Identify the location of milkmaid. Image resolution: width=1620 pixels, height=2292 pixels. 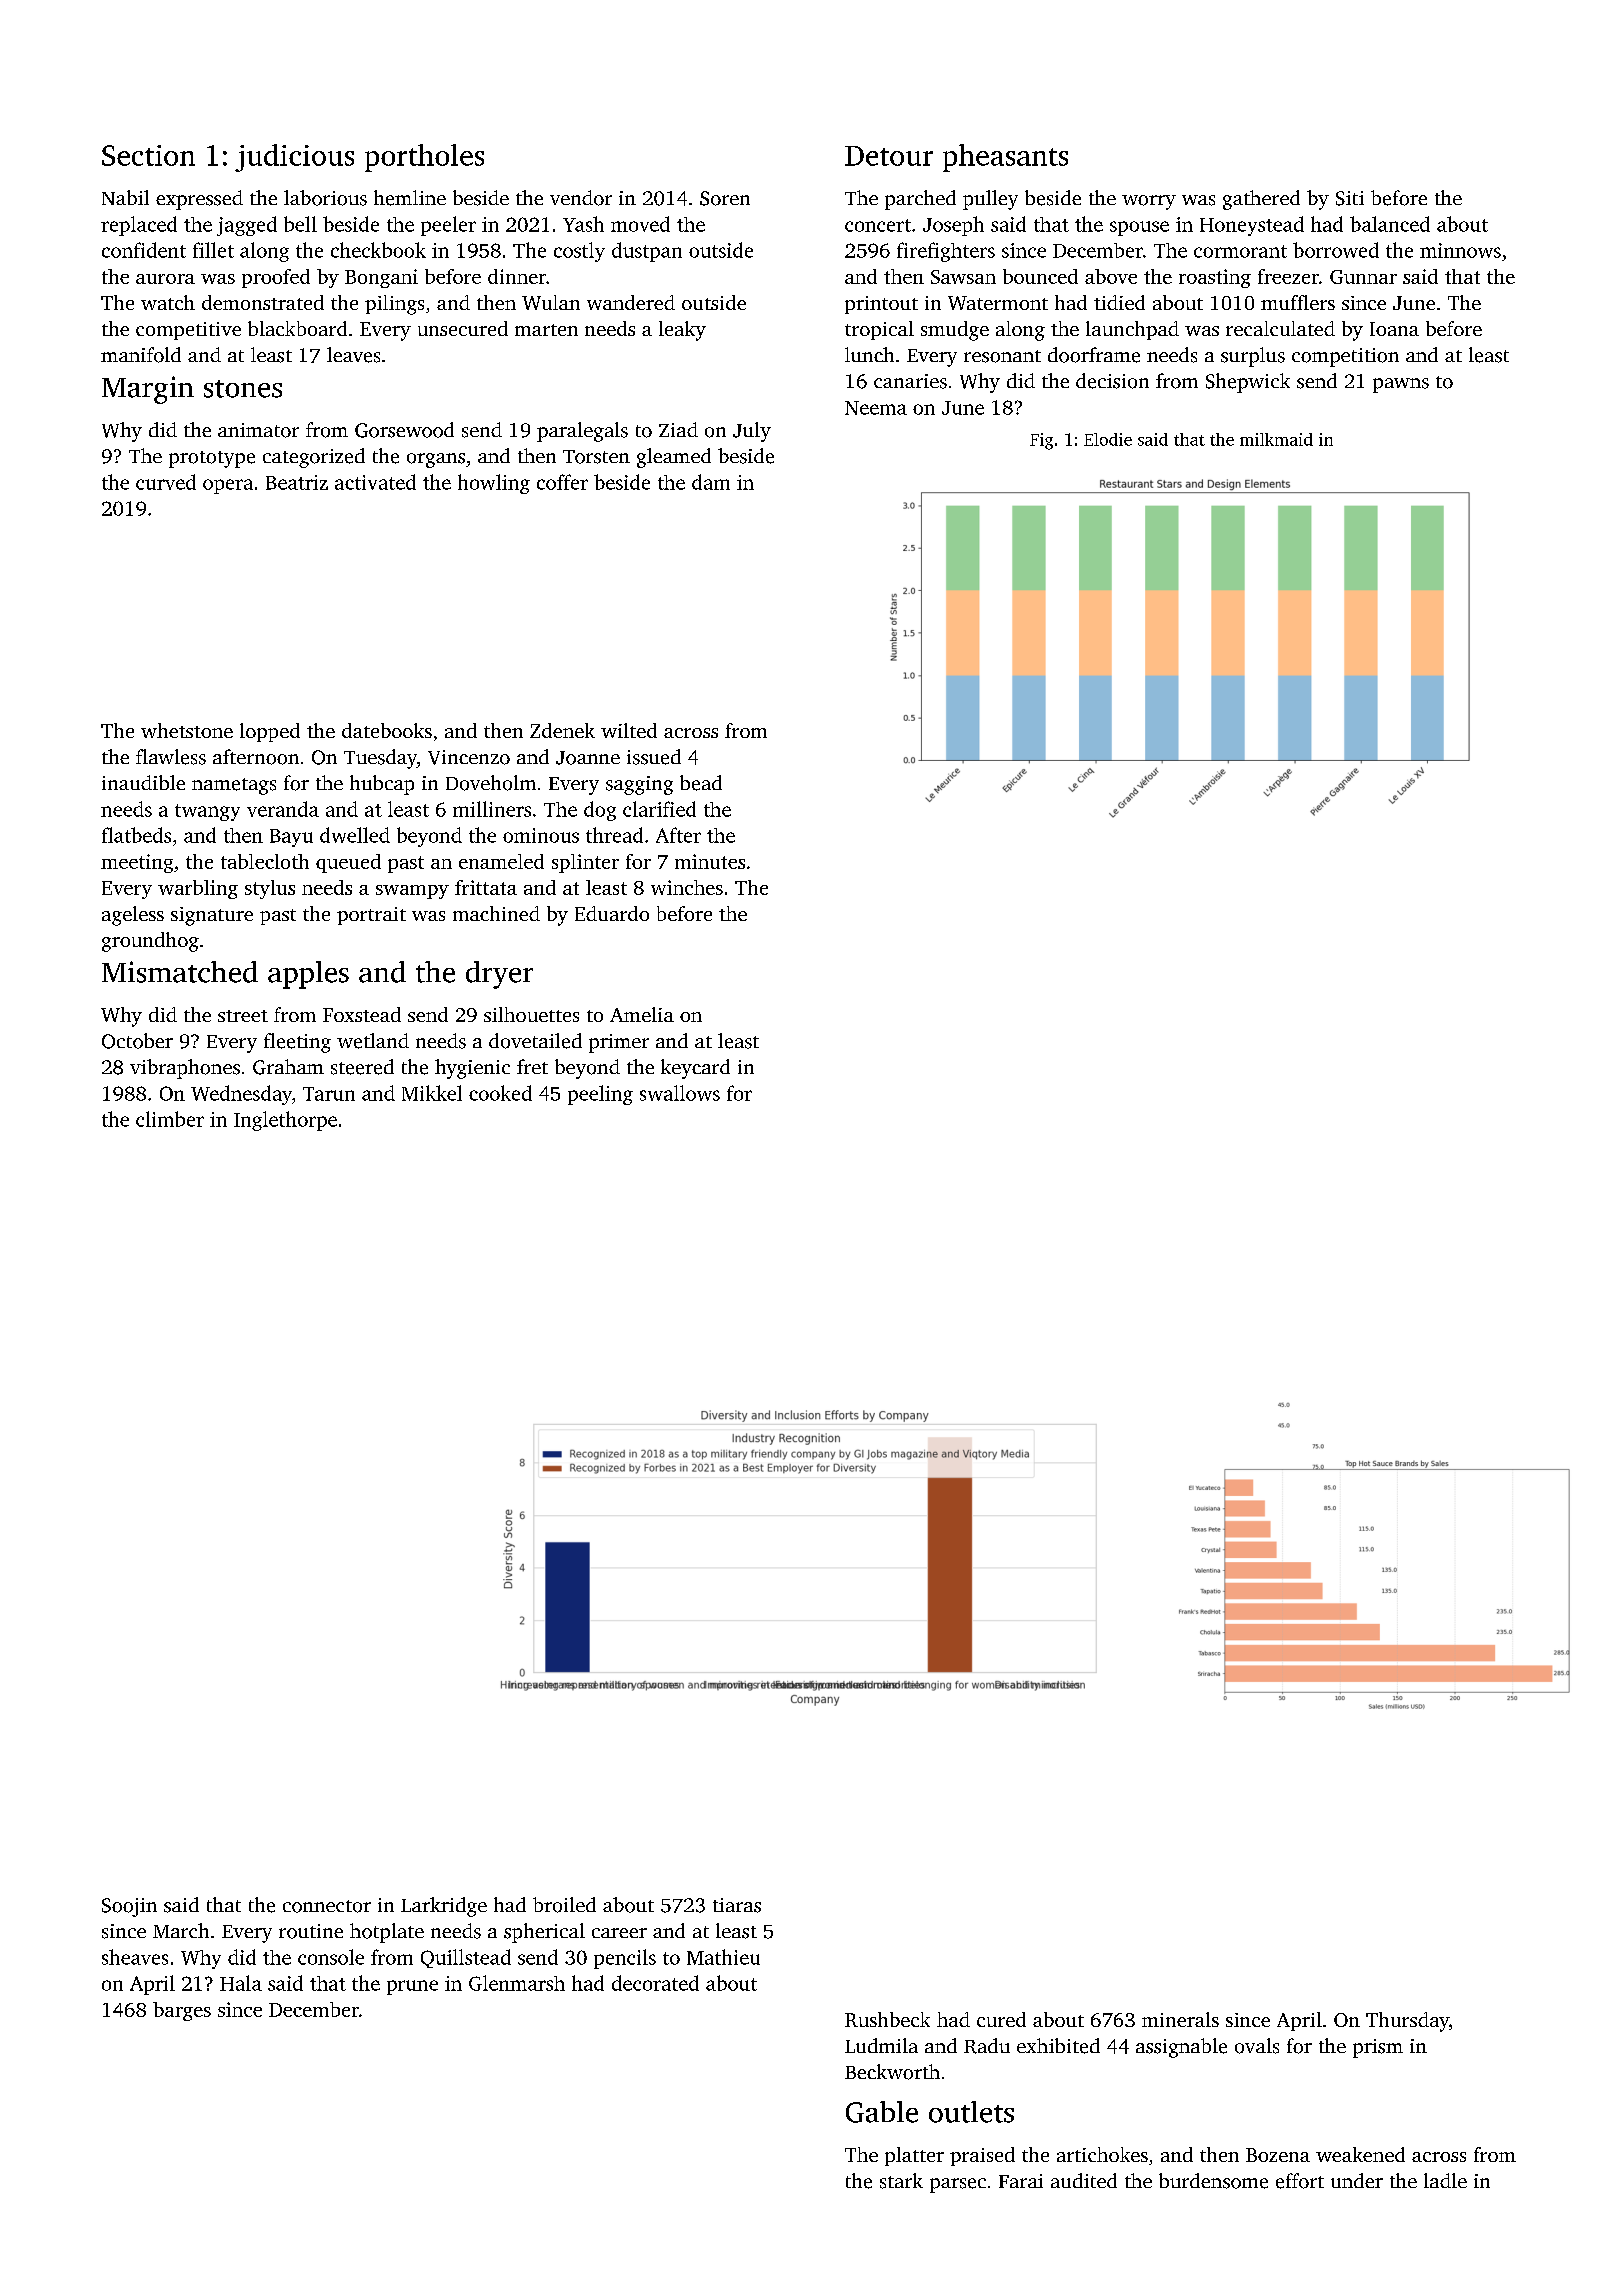
(1276, 439).
